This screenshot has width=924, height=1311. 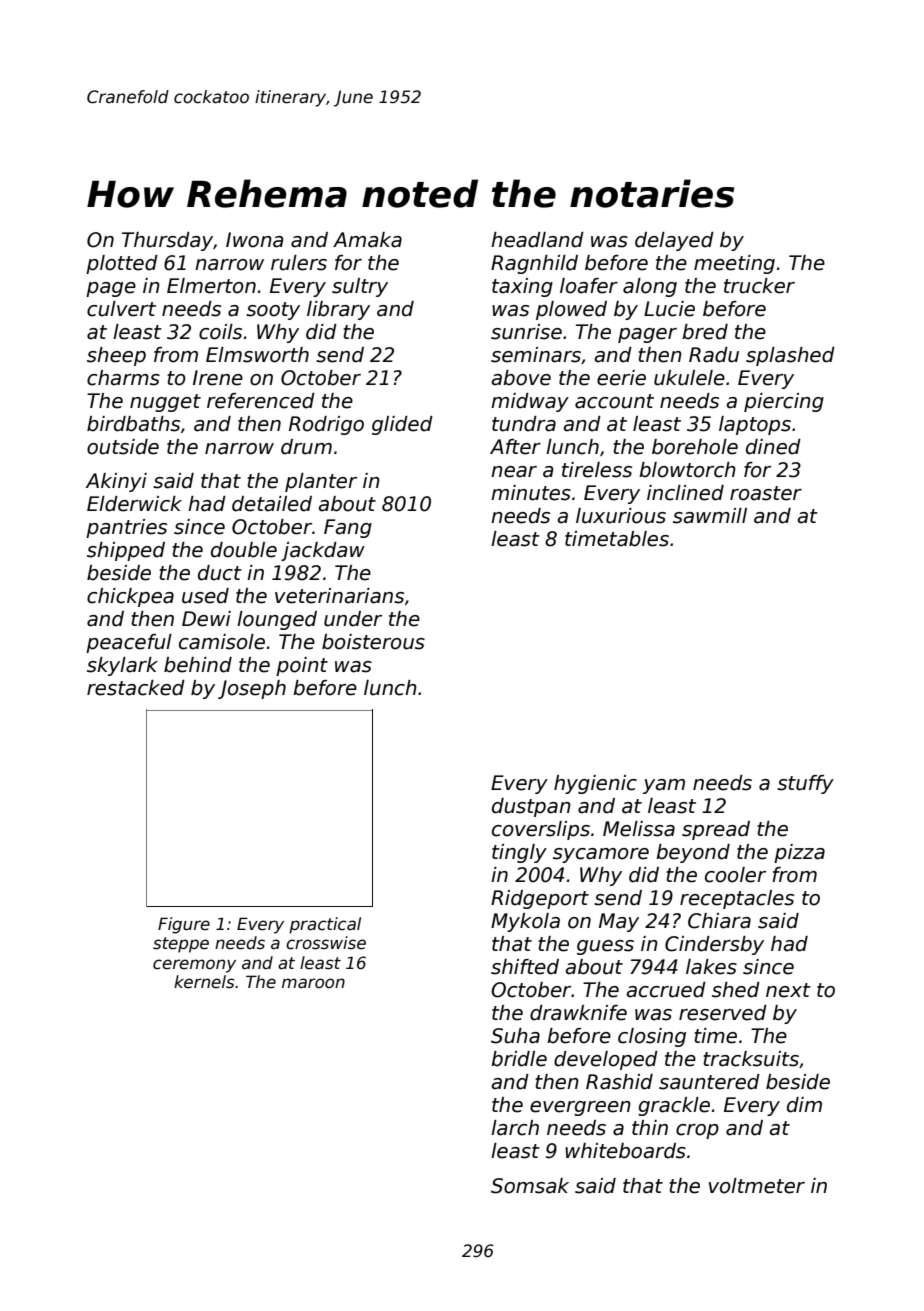 What do you see at coordinates (674, 241) in the screenshot?
I see `delayed` at bounding box center [674, 241].
